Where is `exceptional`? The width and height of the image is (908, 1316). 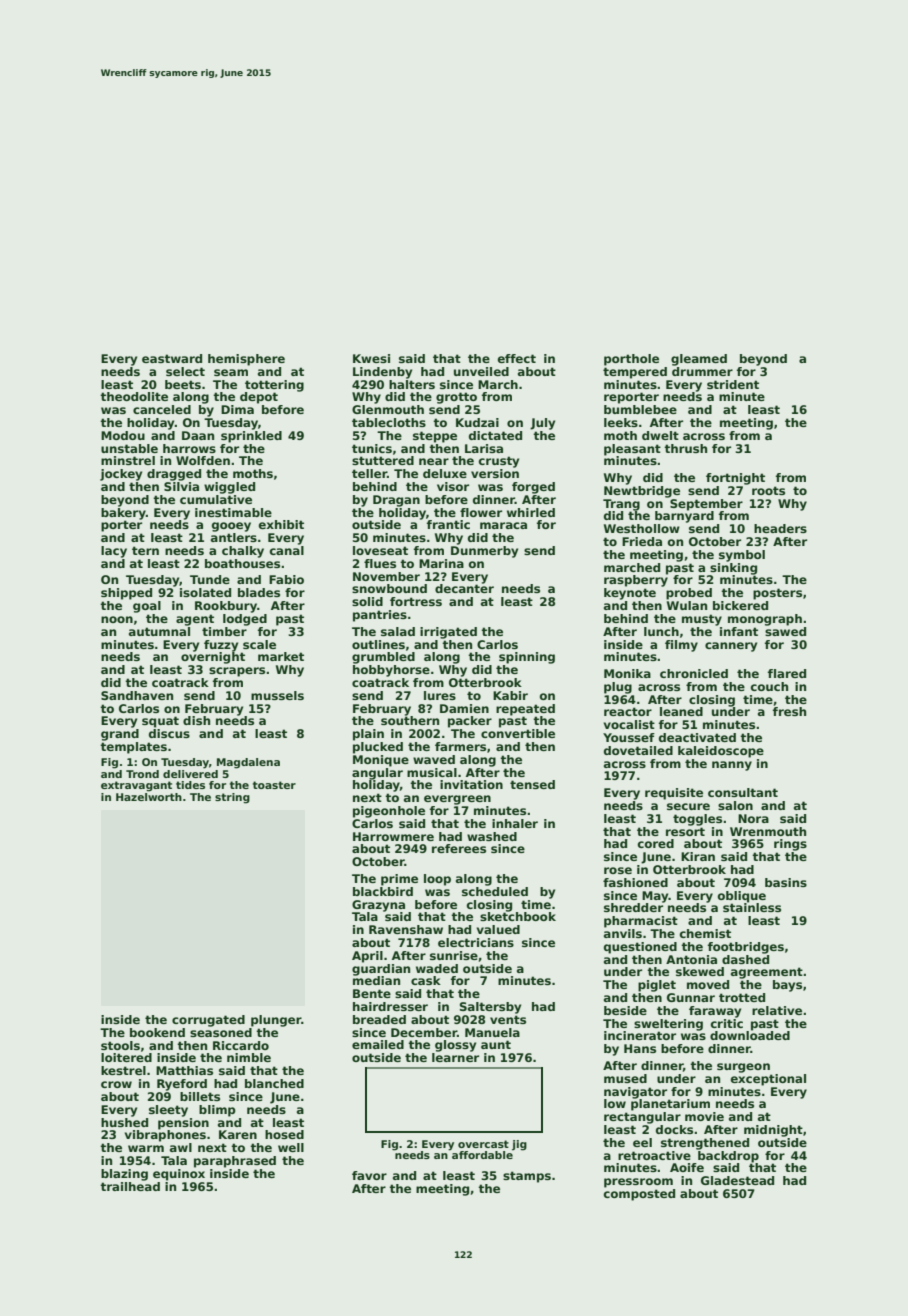
exceptional is located at coordinates (768, 1080).
